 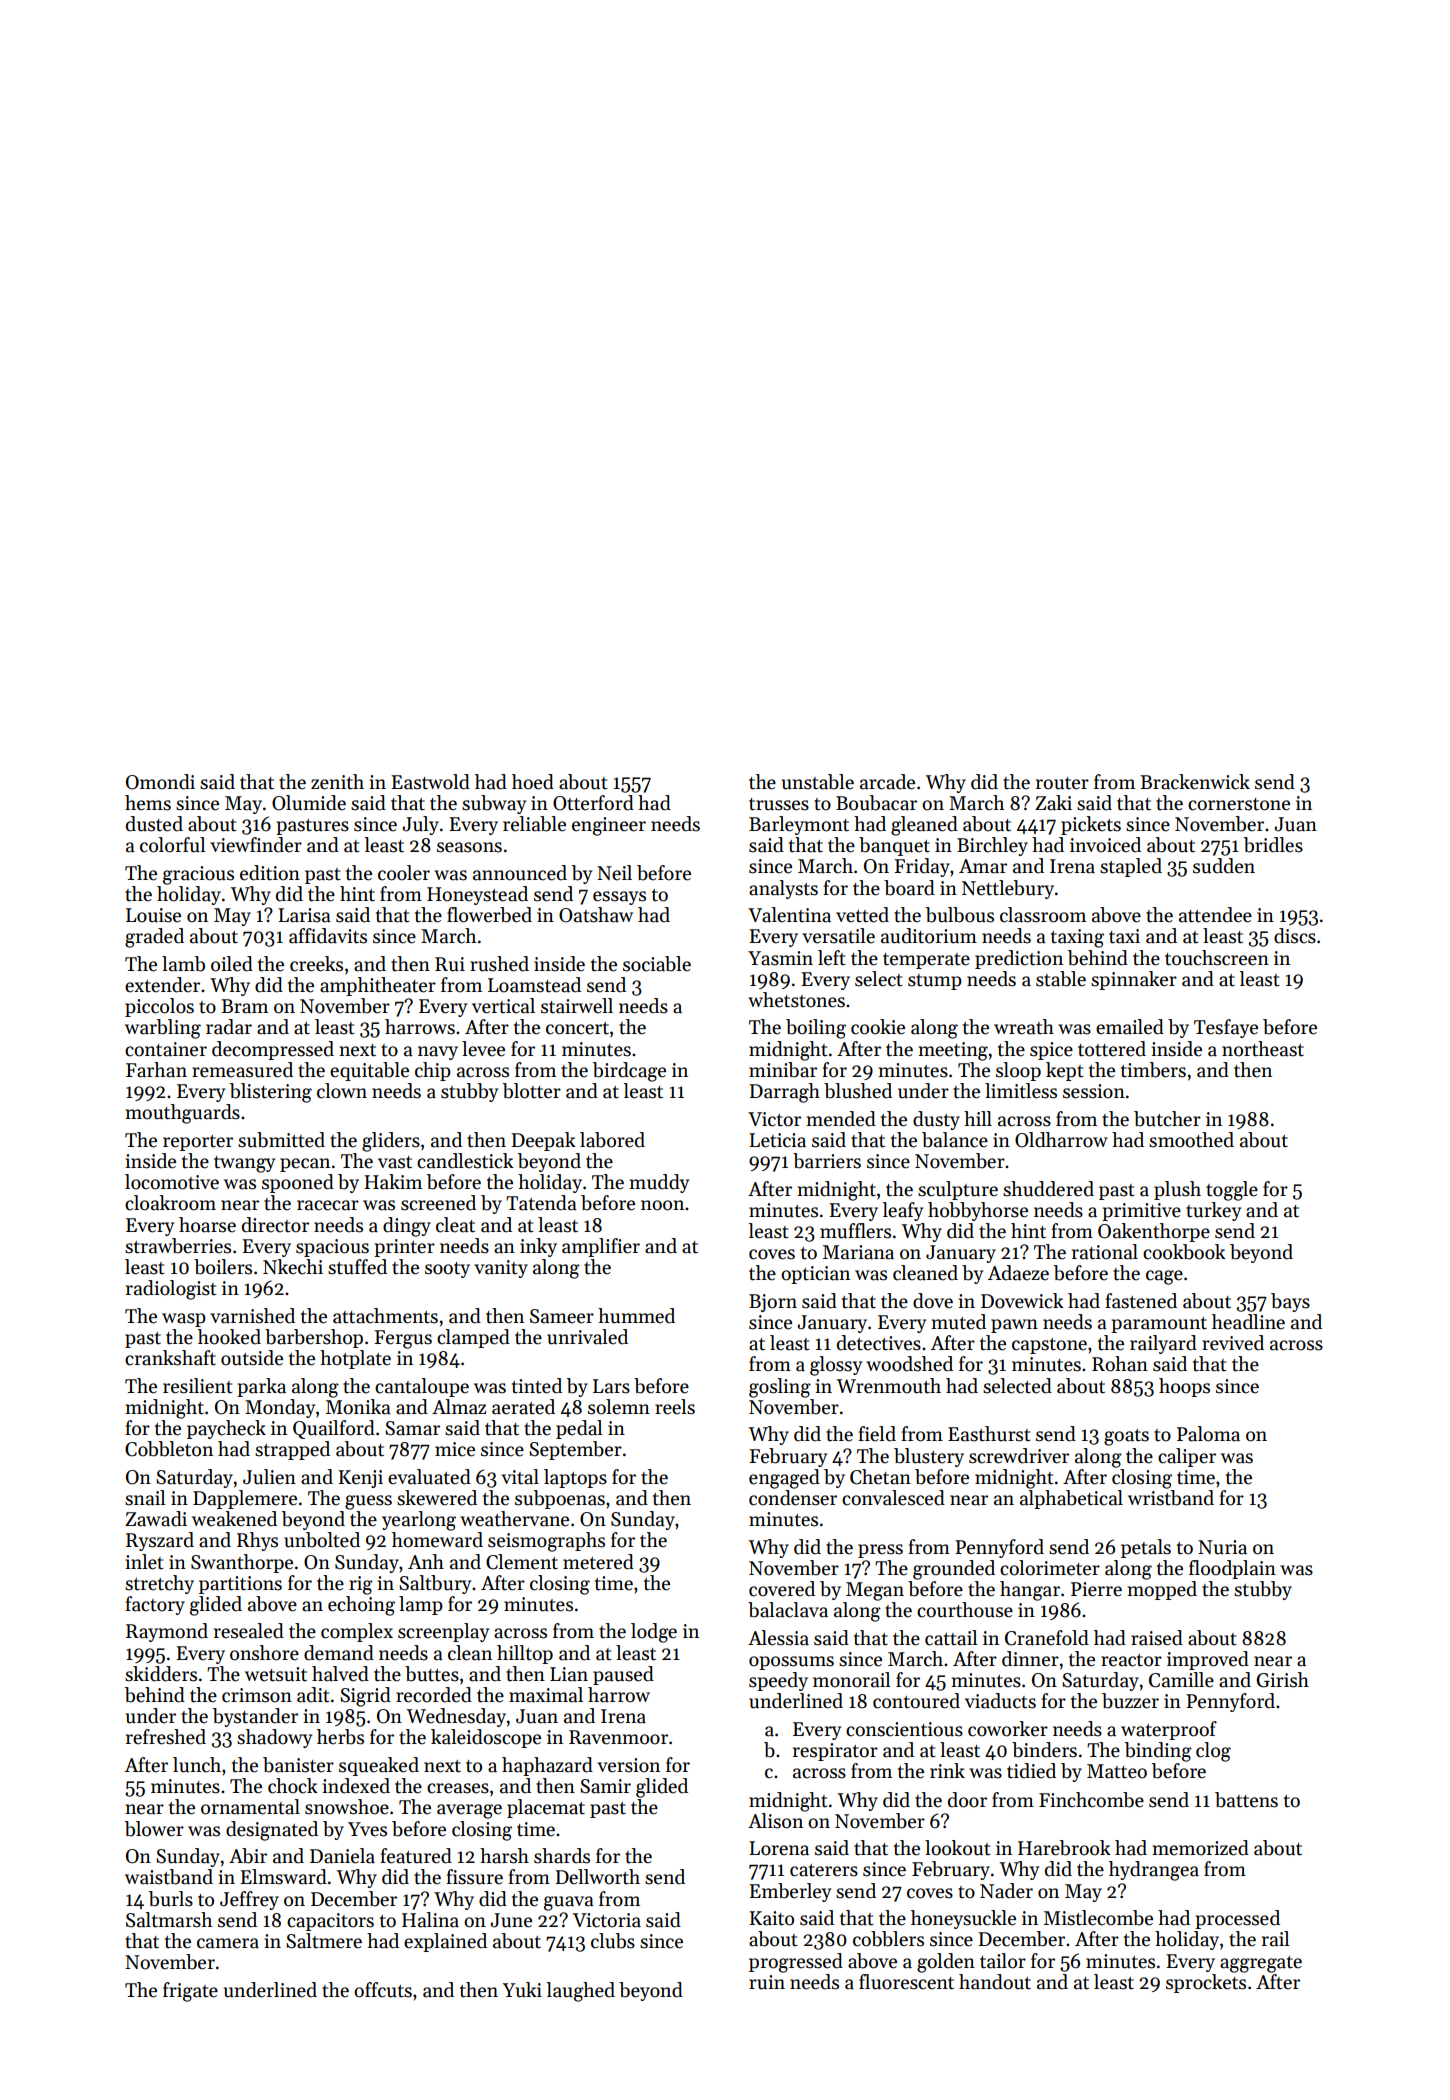 What do you see at coordinates (292, 1450) in the screenshot?
I see `strapped` at bounding box center [292, 1450].
